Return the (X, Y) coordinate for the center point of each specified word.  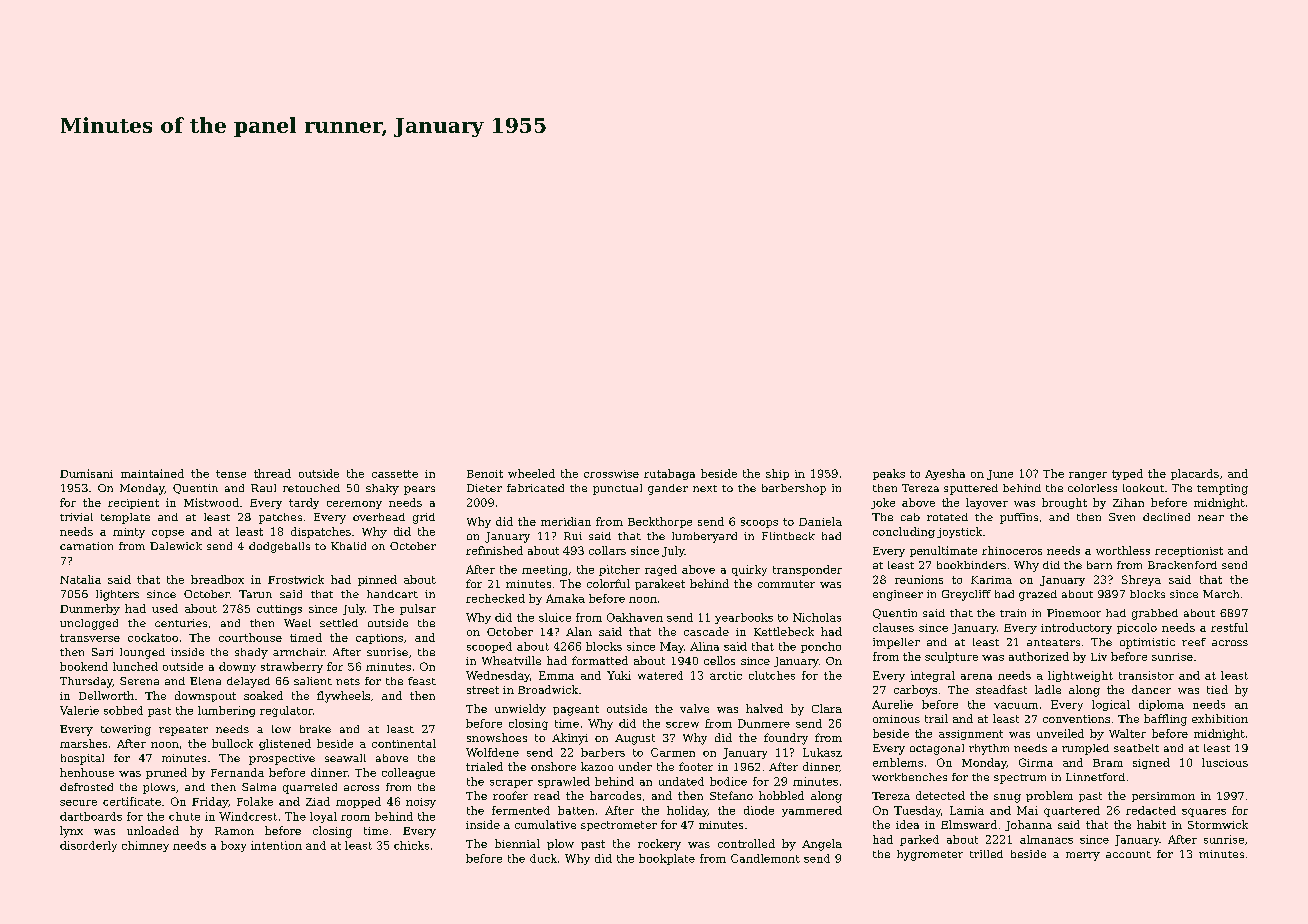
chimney (145, 846)
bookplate (667, 859)
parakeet (660, 584)
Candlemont (765, 858)
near (1211, 518)
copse (168, 534)
